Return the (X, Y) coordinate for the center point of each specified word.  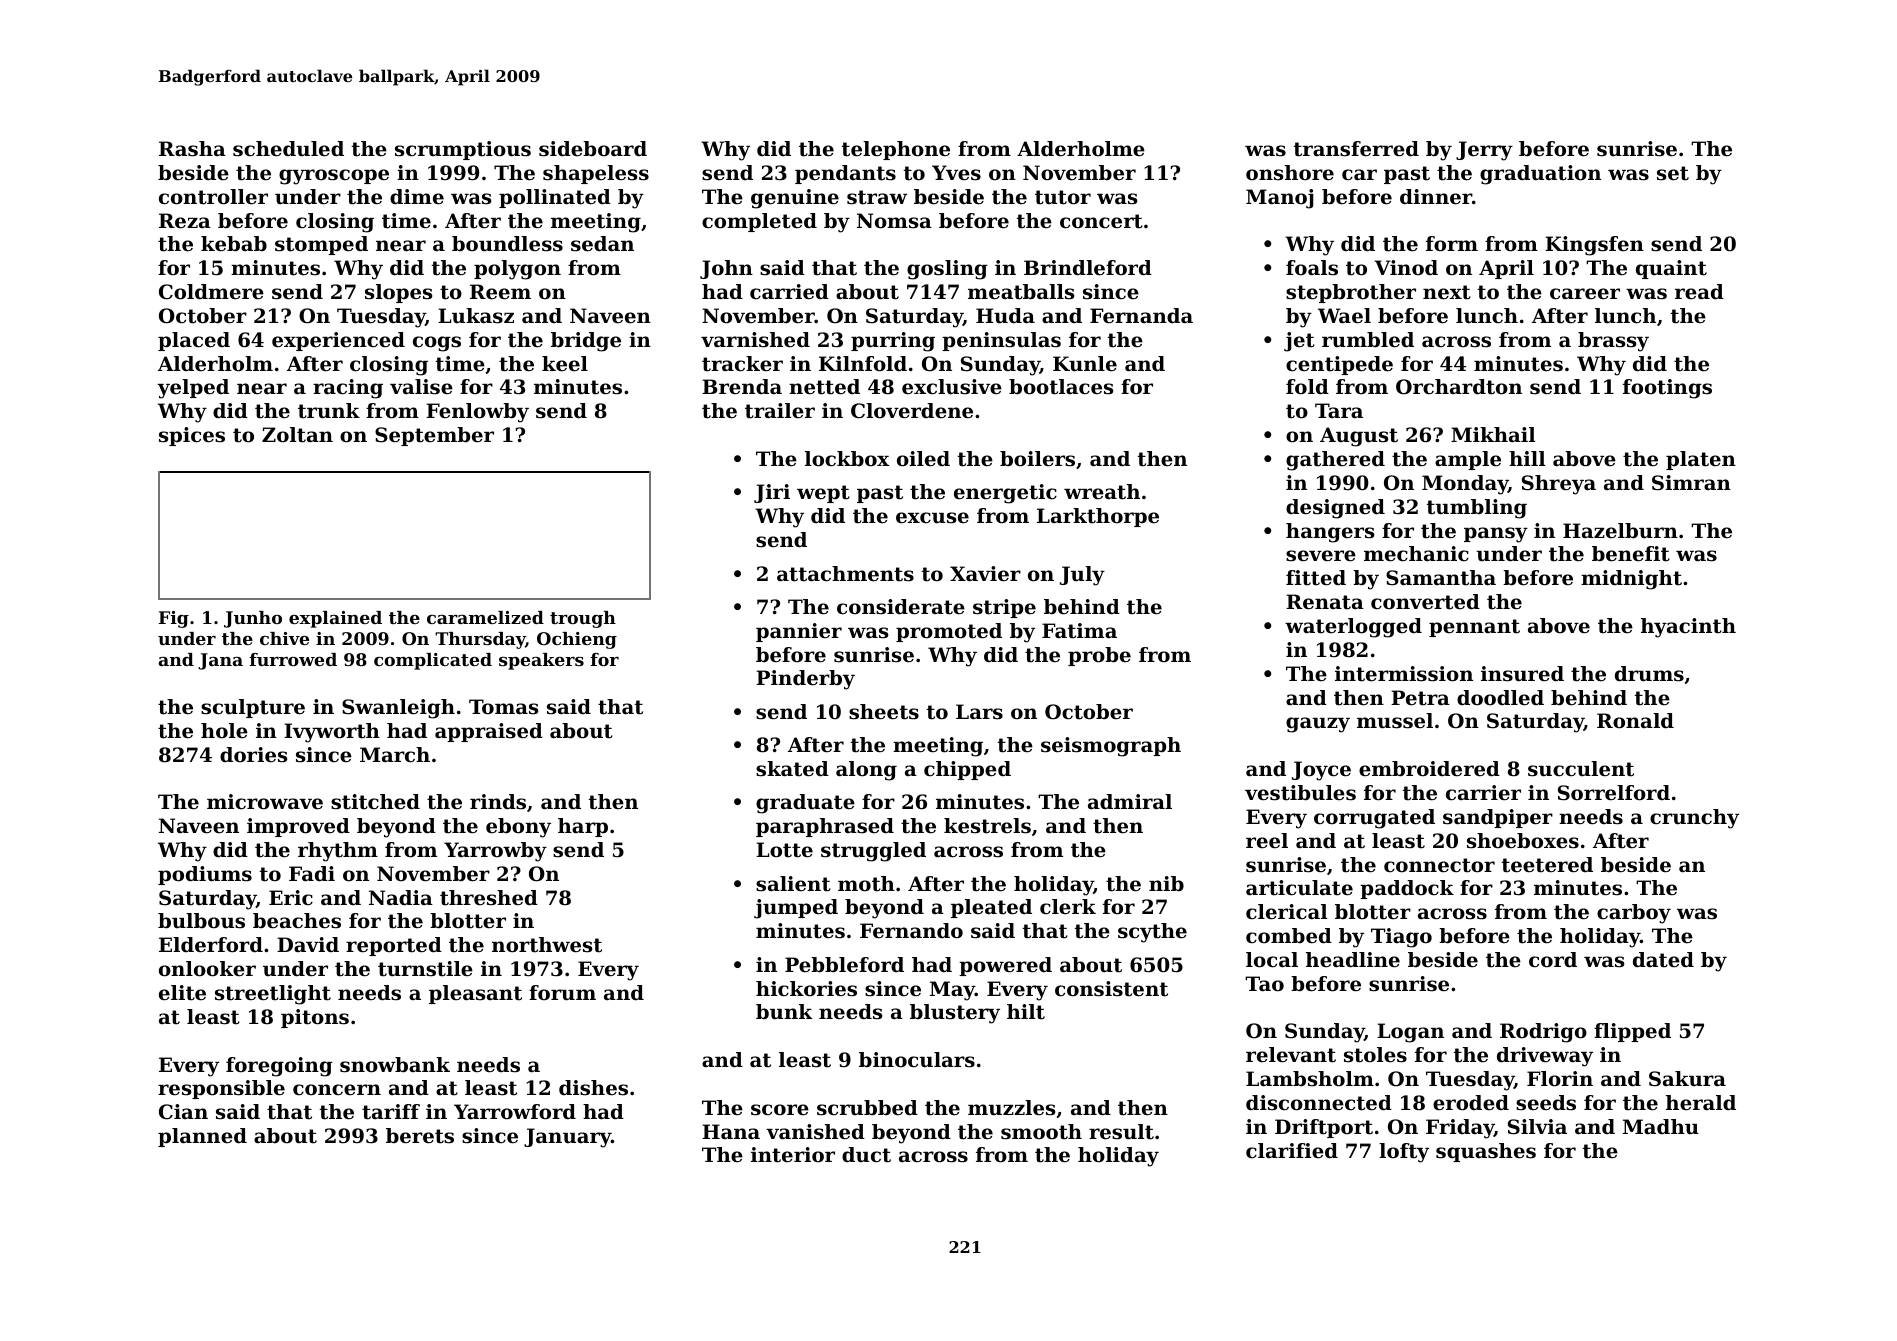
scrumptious (463, 150)
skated (792, 769)
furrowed (293, 659)
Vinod (1406, 268)
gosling (947, 270)
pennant (1474, 628)
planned (202, 1137)
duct (866, 1155)
